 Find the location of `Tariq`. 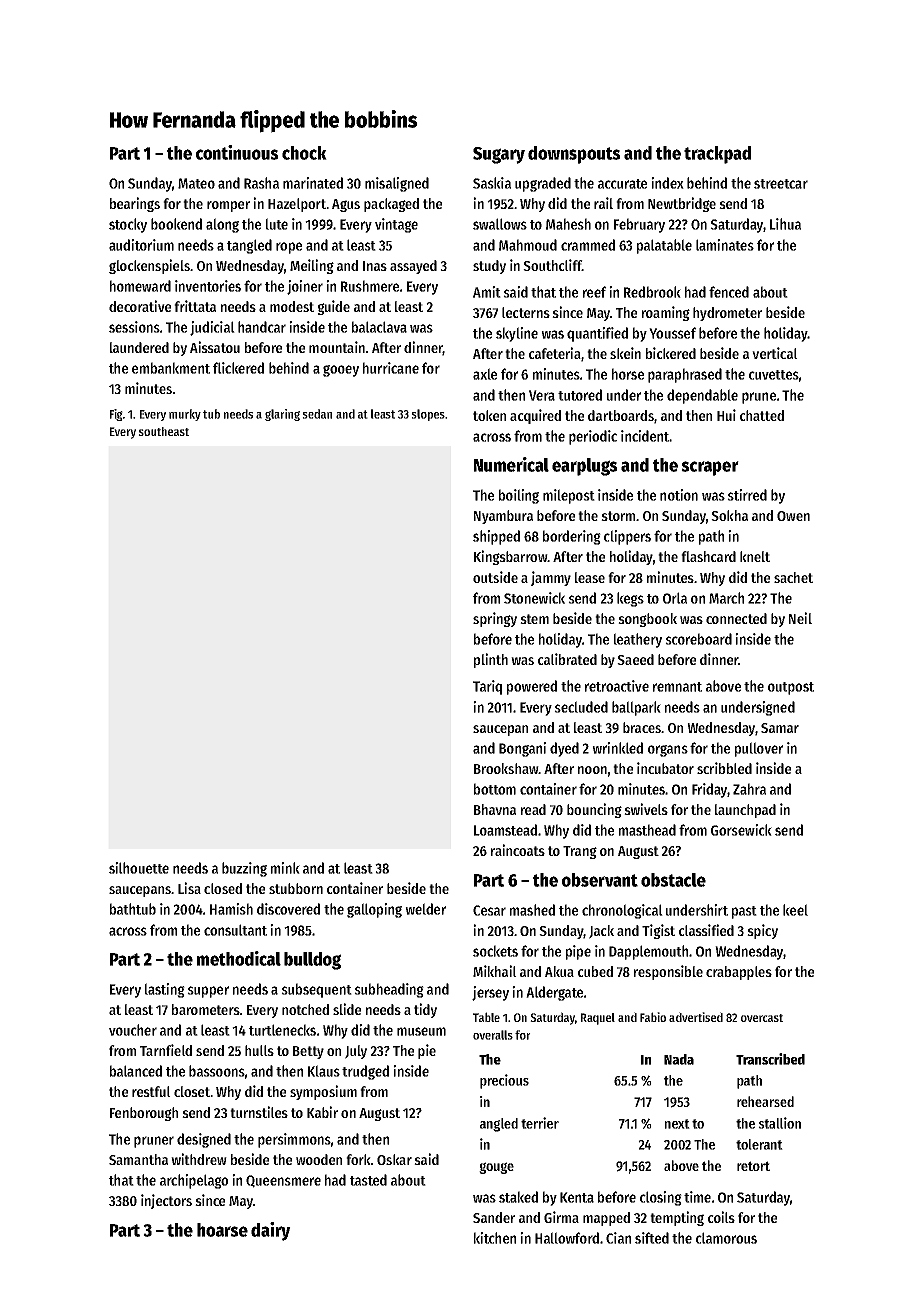

Tariq is located at coordinates (487, 687).
